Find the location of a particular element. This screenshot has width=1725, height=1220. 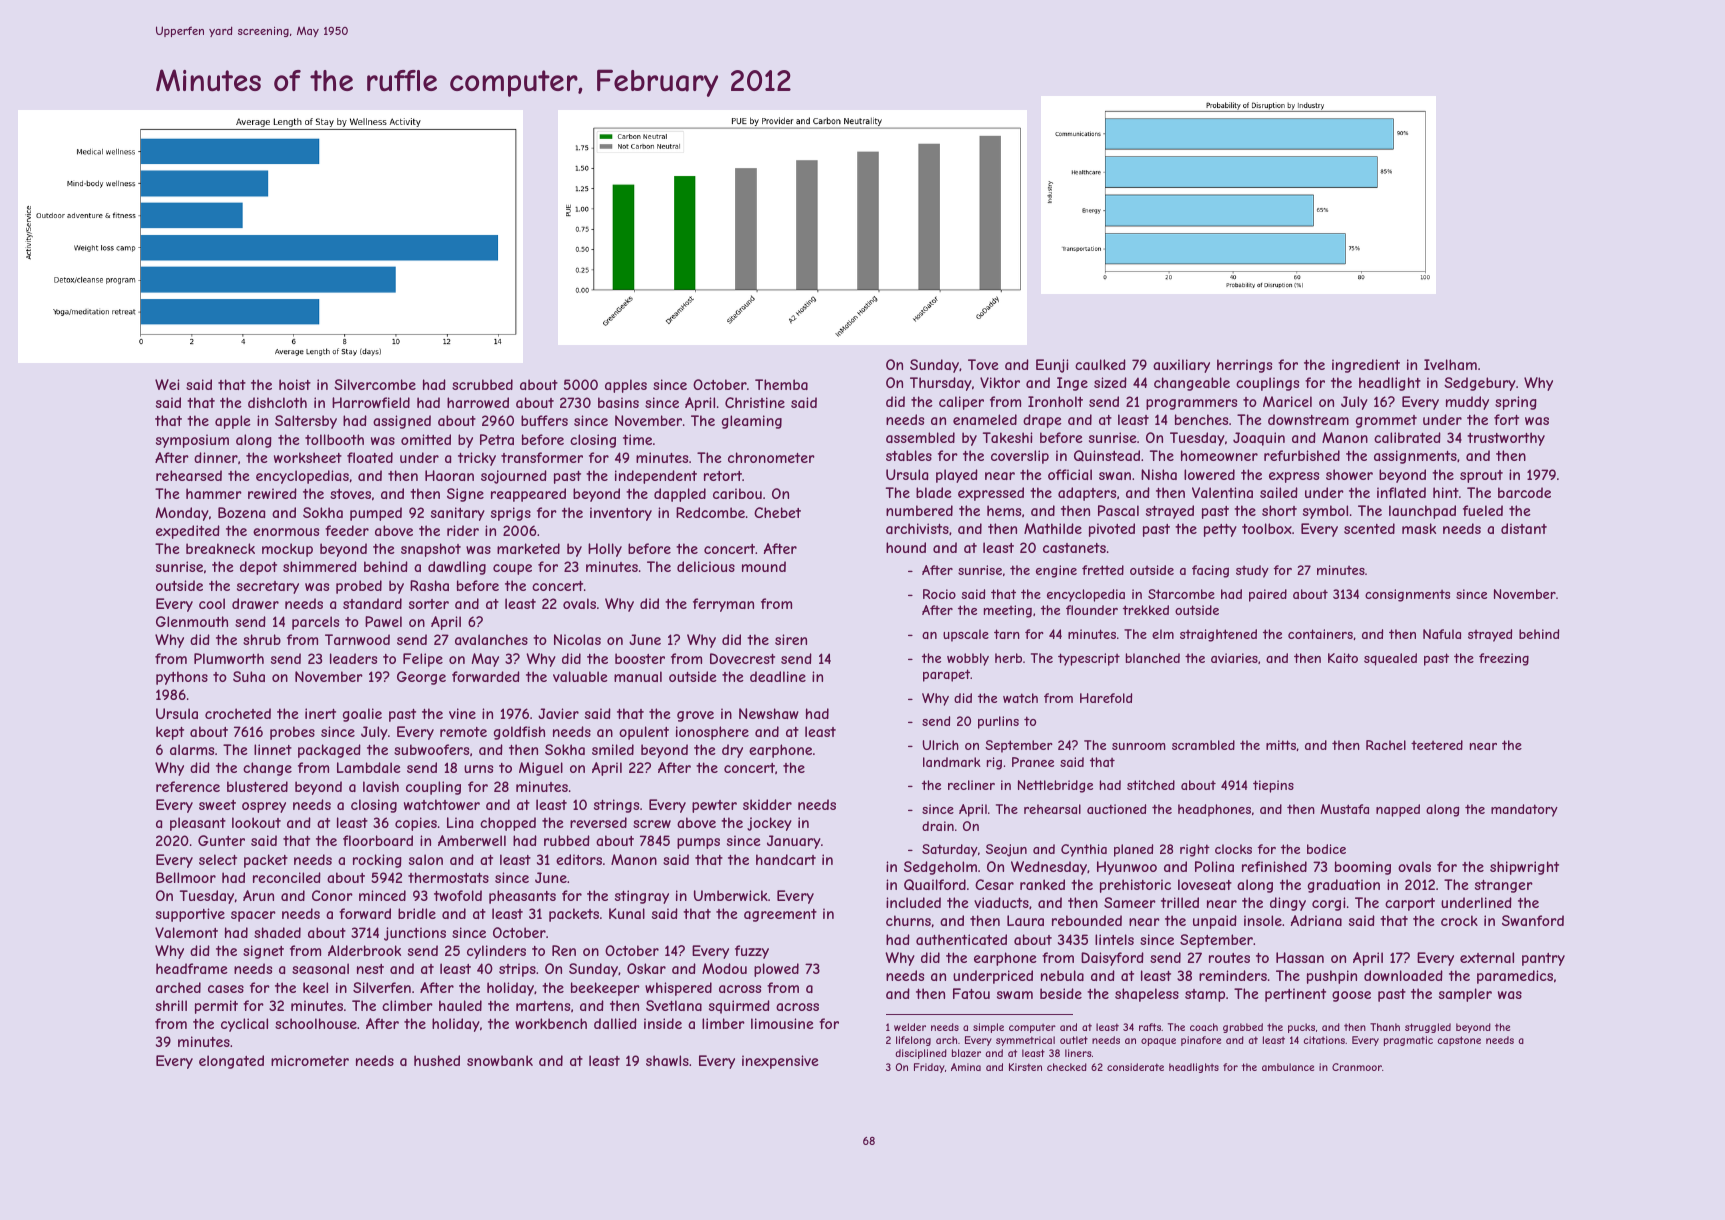

strings is located at coordinates (616, 806).
